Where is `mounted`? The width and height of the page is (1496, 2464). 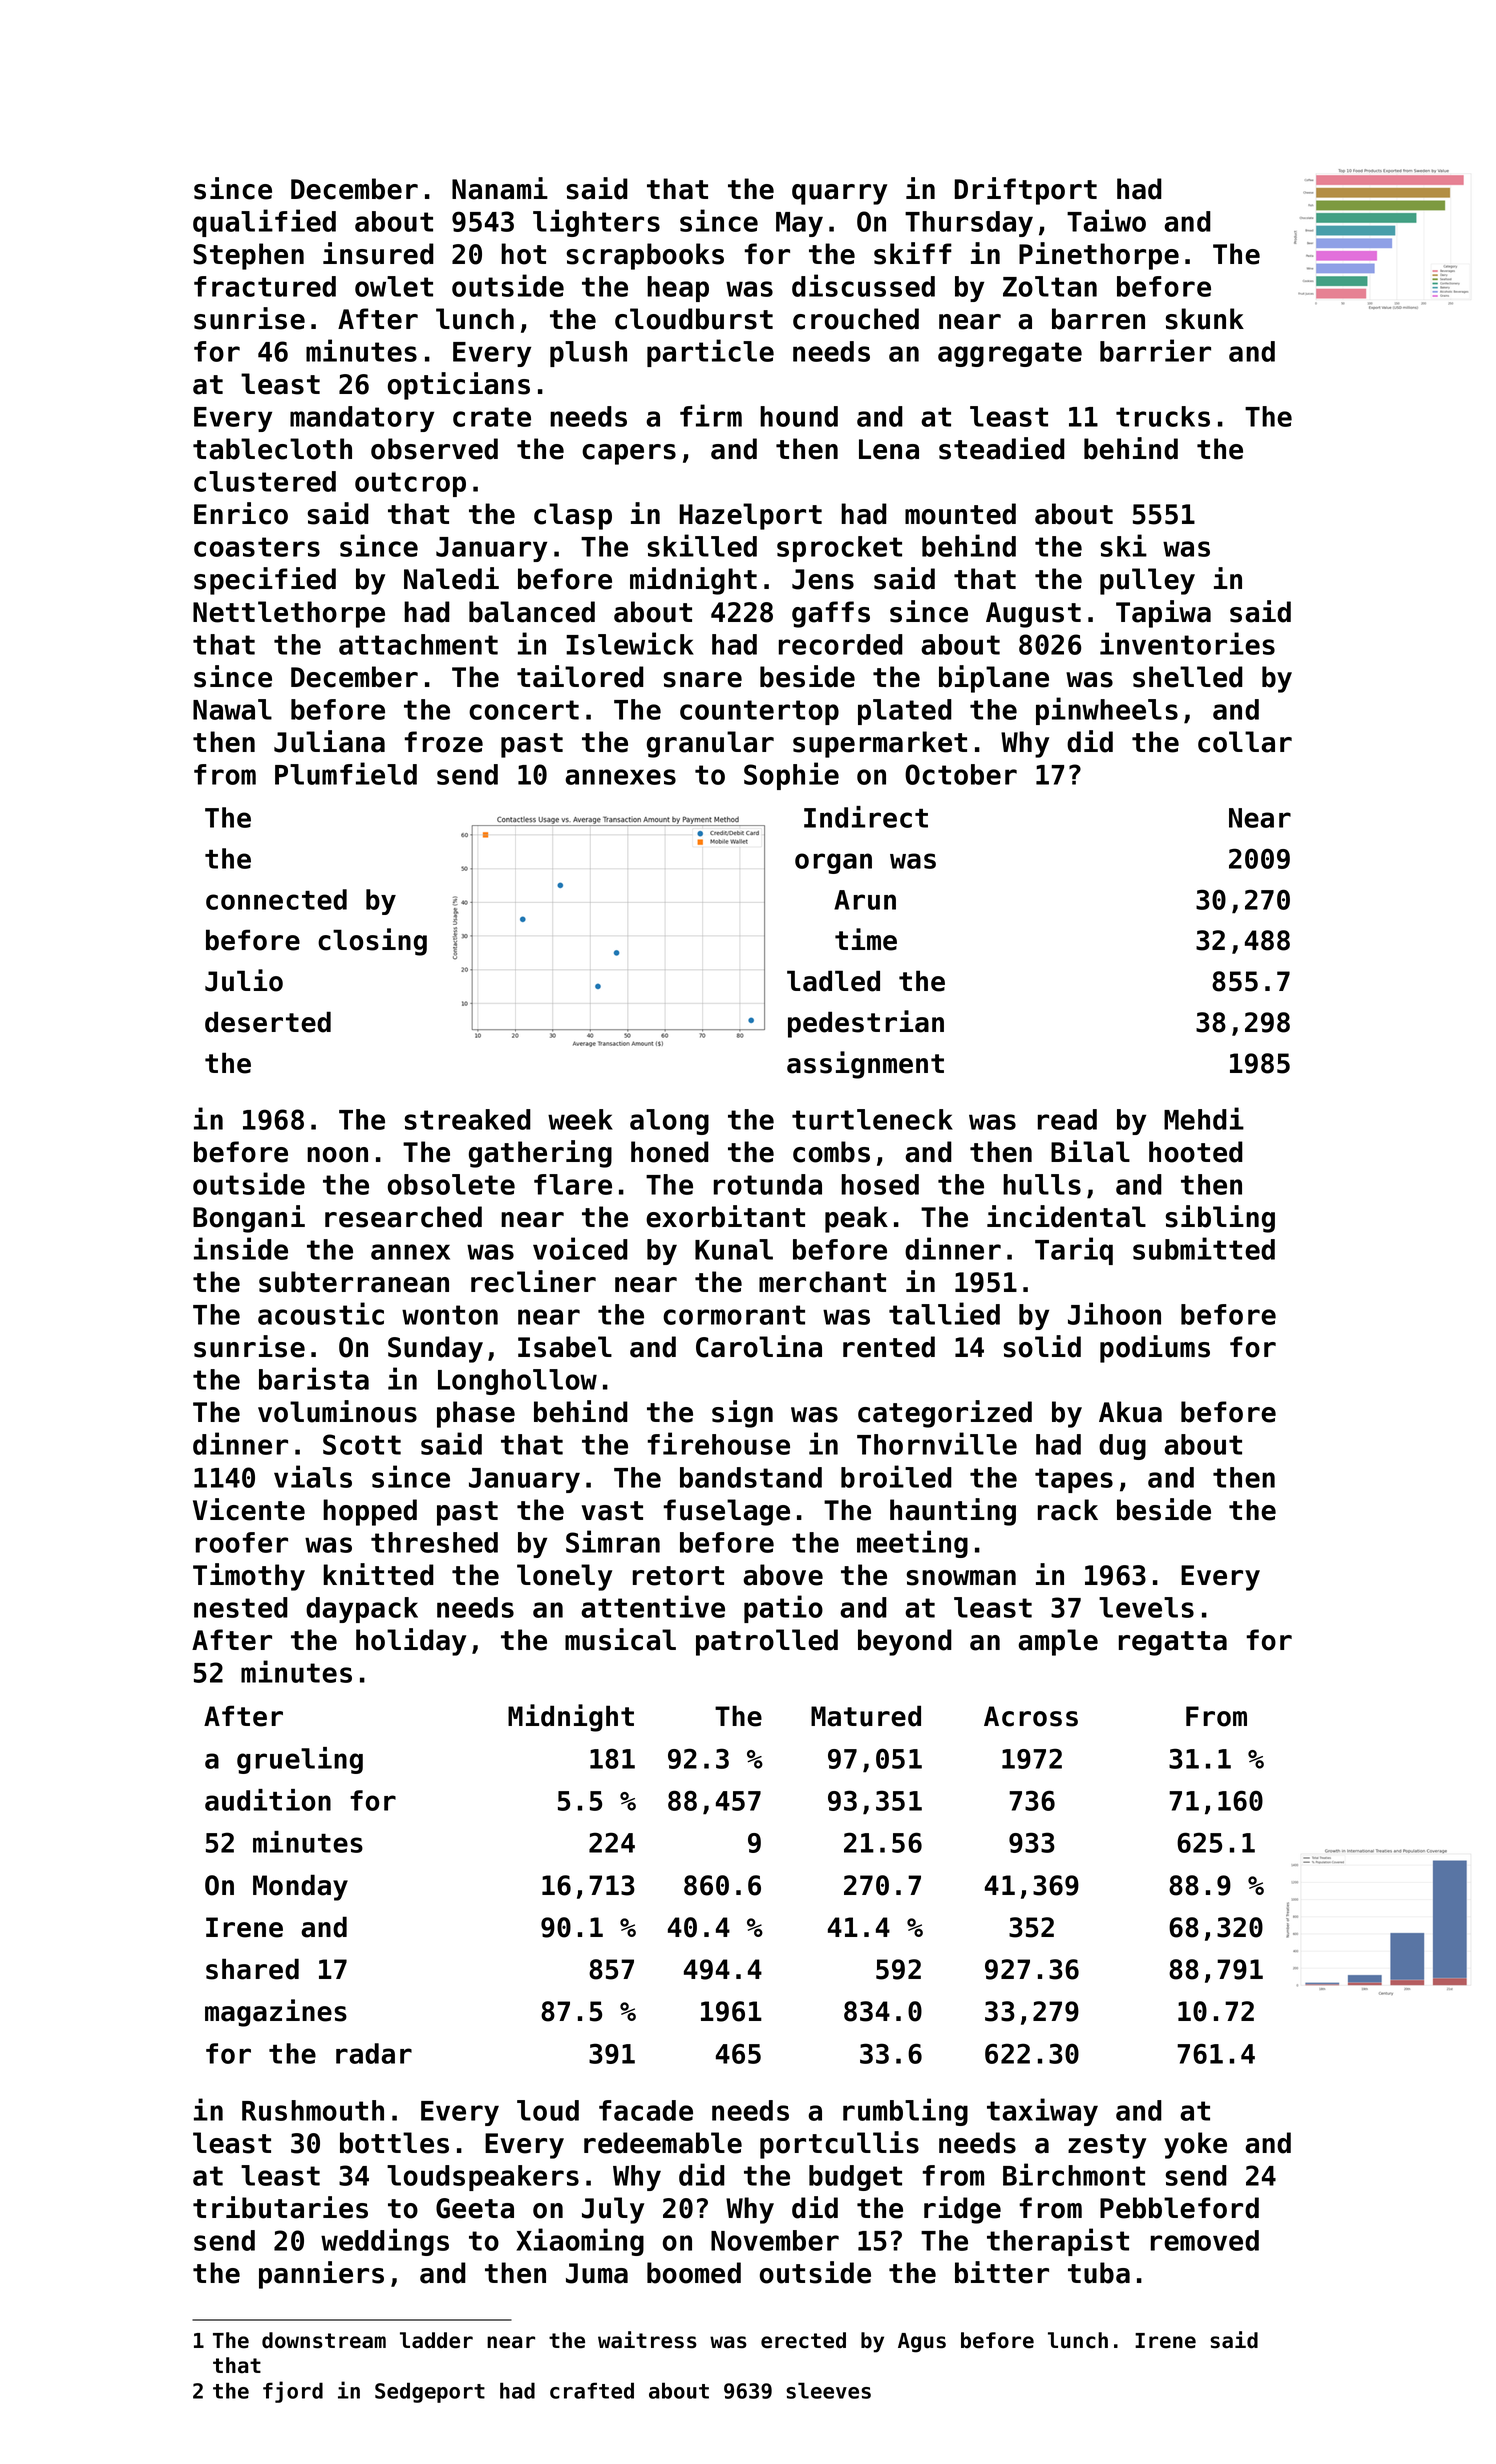 mounted is located at coordinates (960, 514).
